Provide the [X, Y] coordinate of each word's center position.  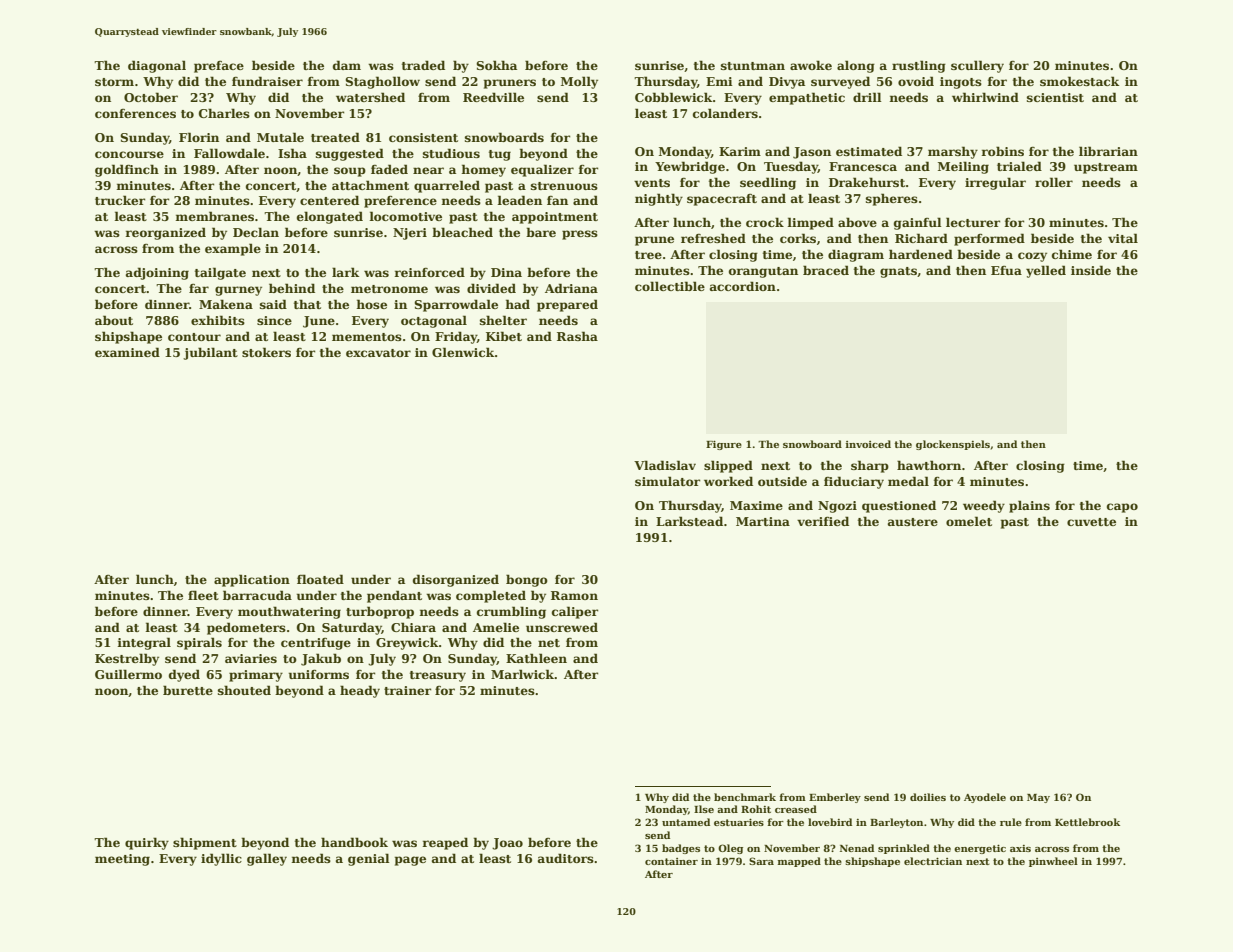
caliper [575, 612]
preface [219, 67]
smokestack [1079, 81]
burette [188, 690]
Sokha [496, 65]
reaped [445, 843]
